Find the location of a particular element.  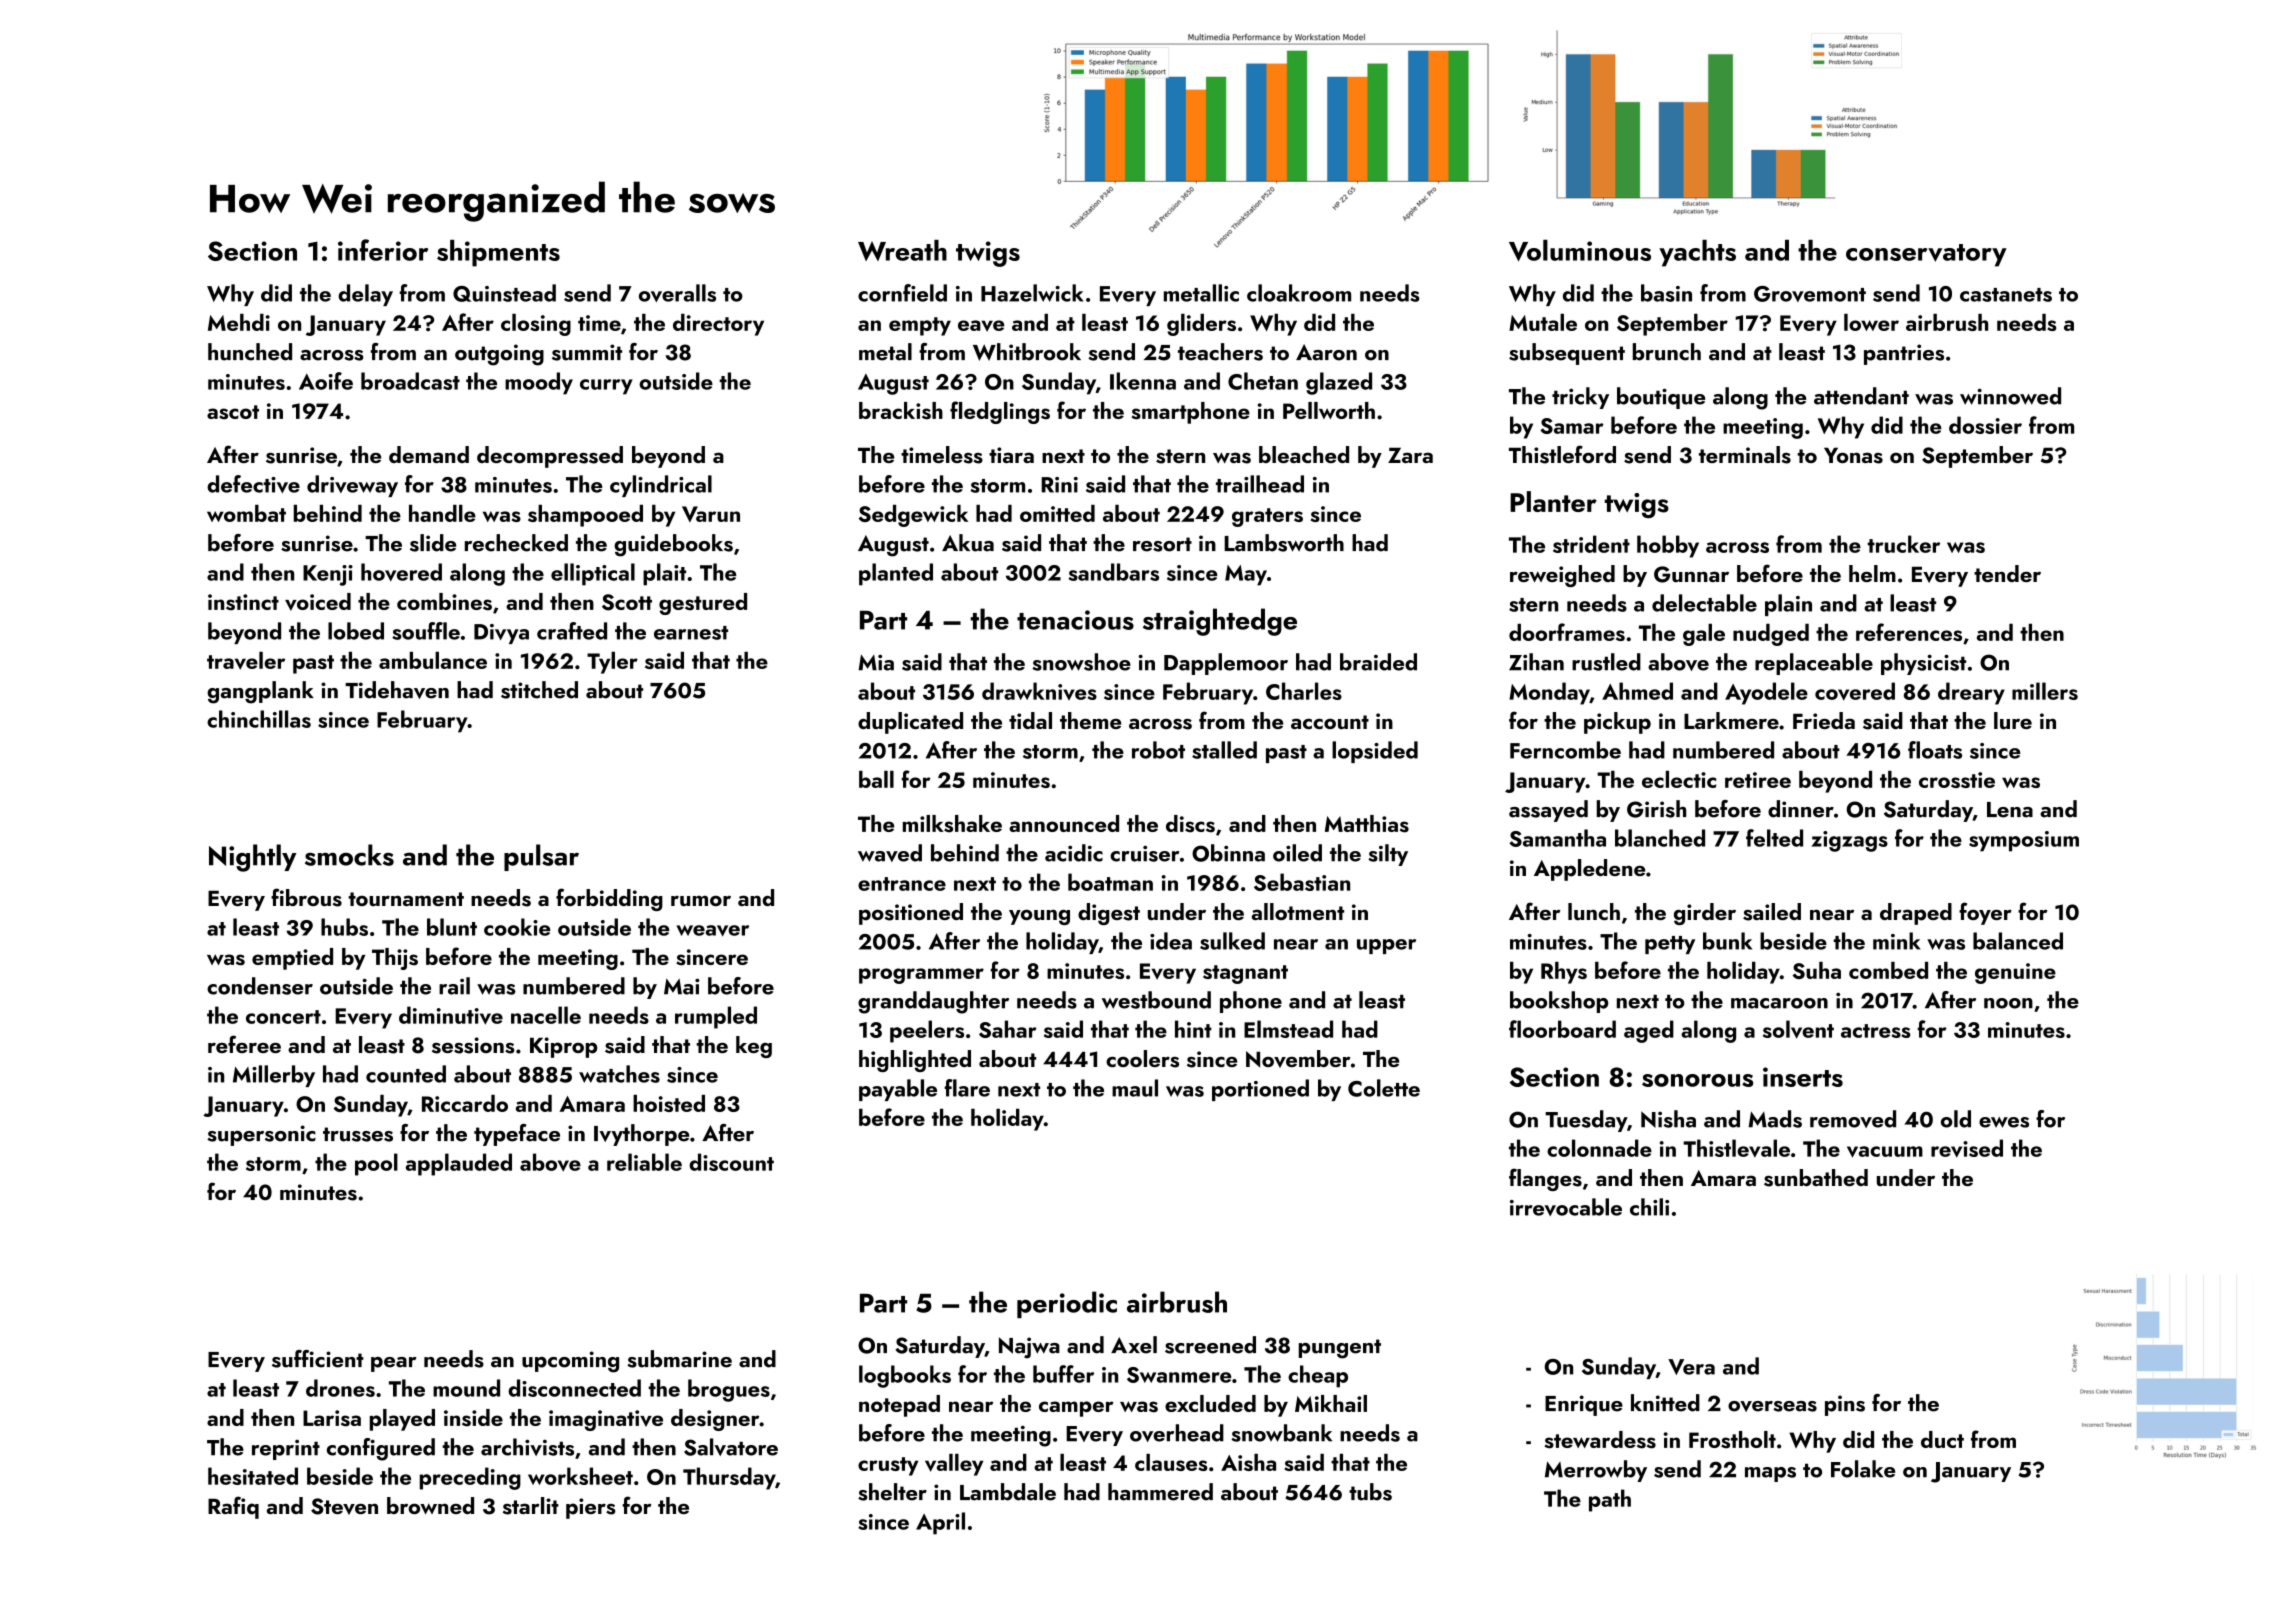

outgoing is located at coordinates (499, 355).
